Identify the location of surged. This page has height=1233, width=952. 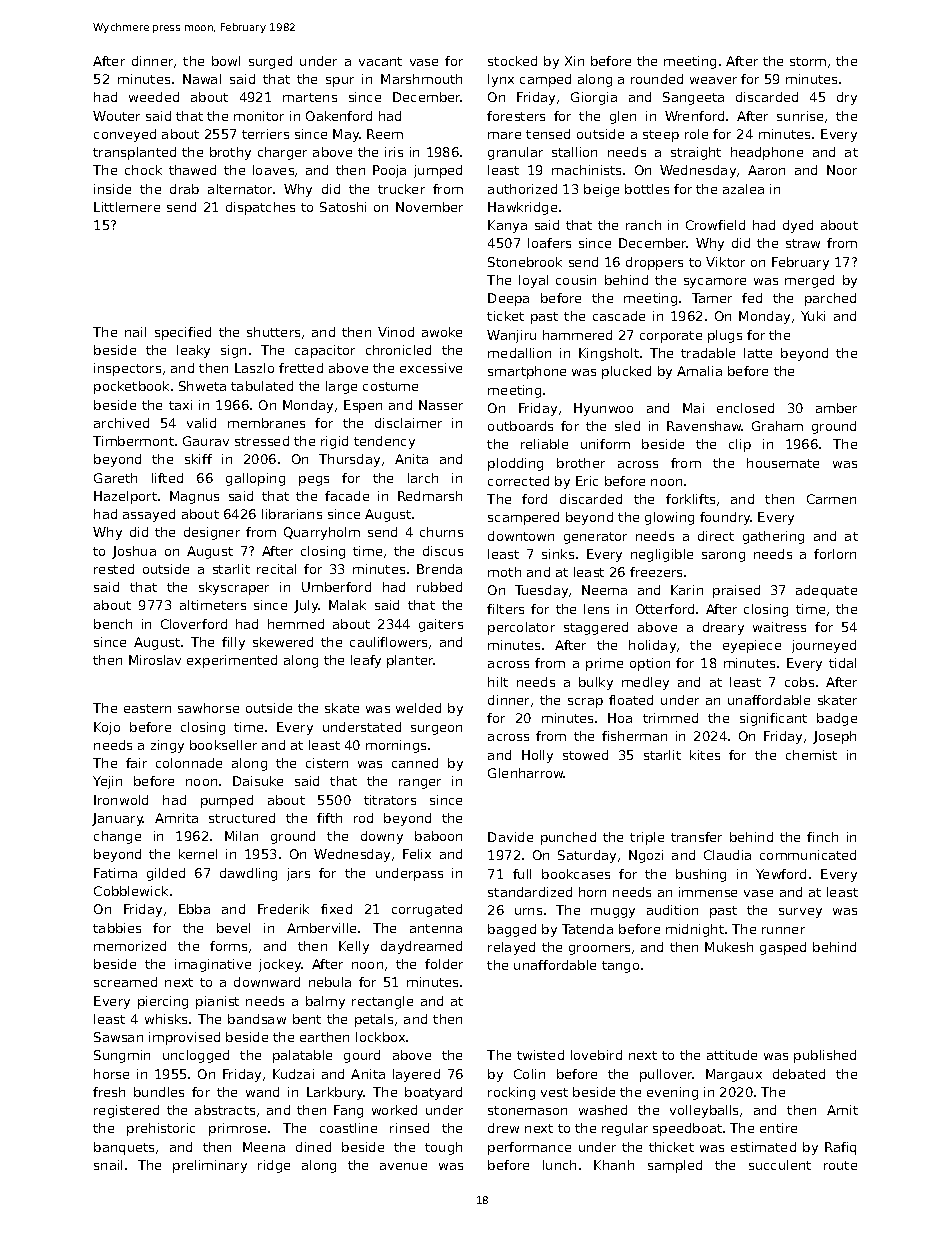
(270, 62).
